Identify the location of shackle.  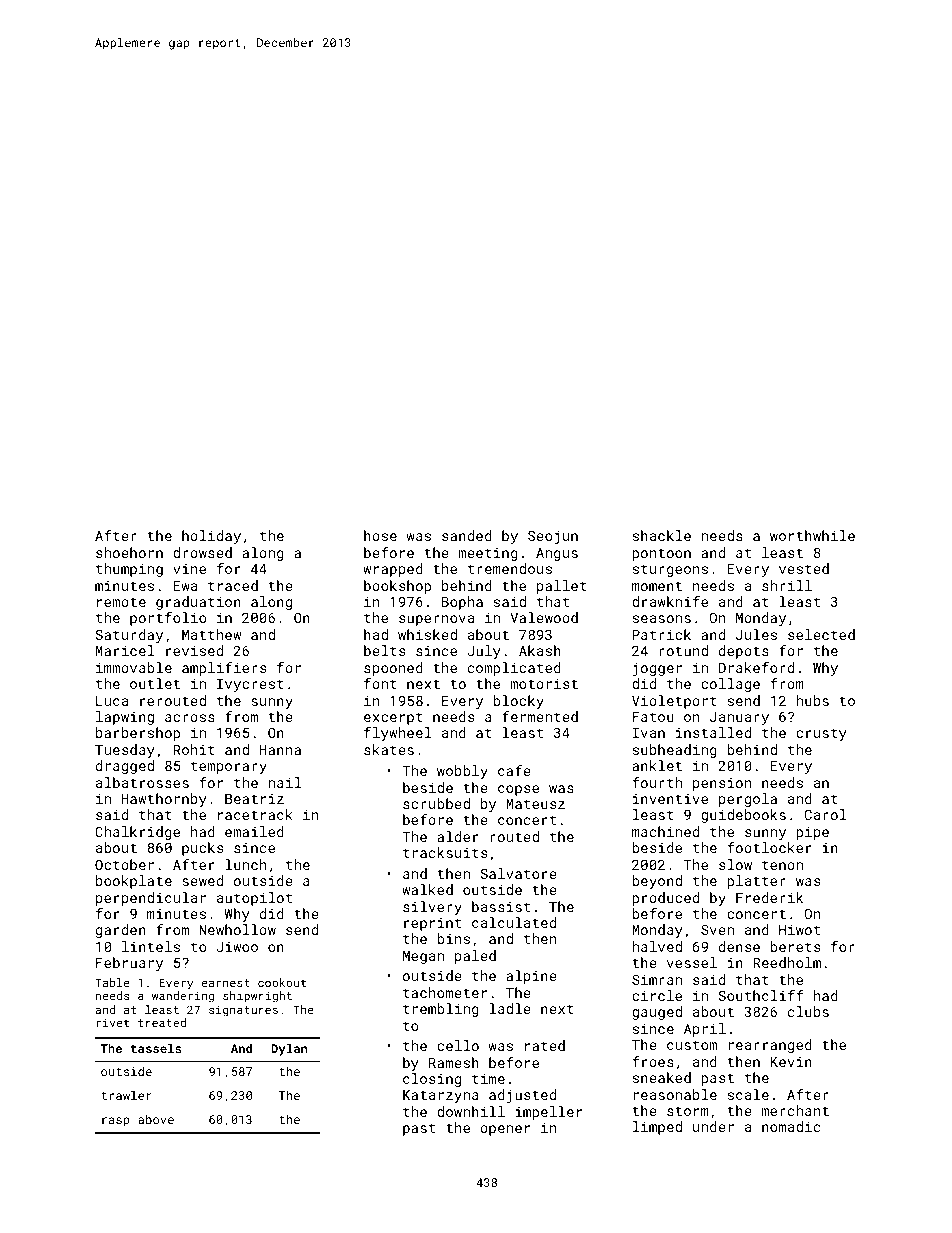
(662, 535).
